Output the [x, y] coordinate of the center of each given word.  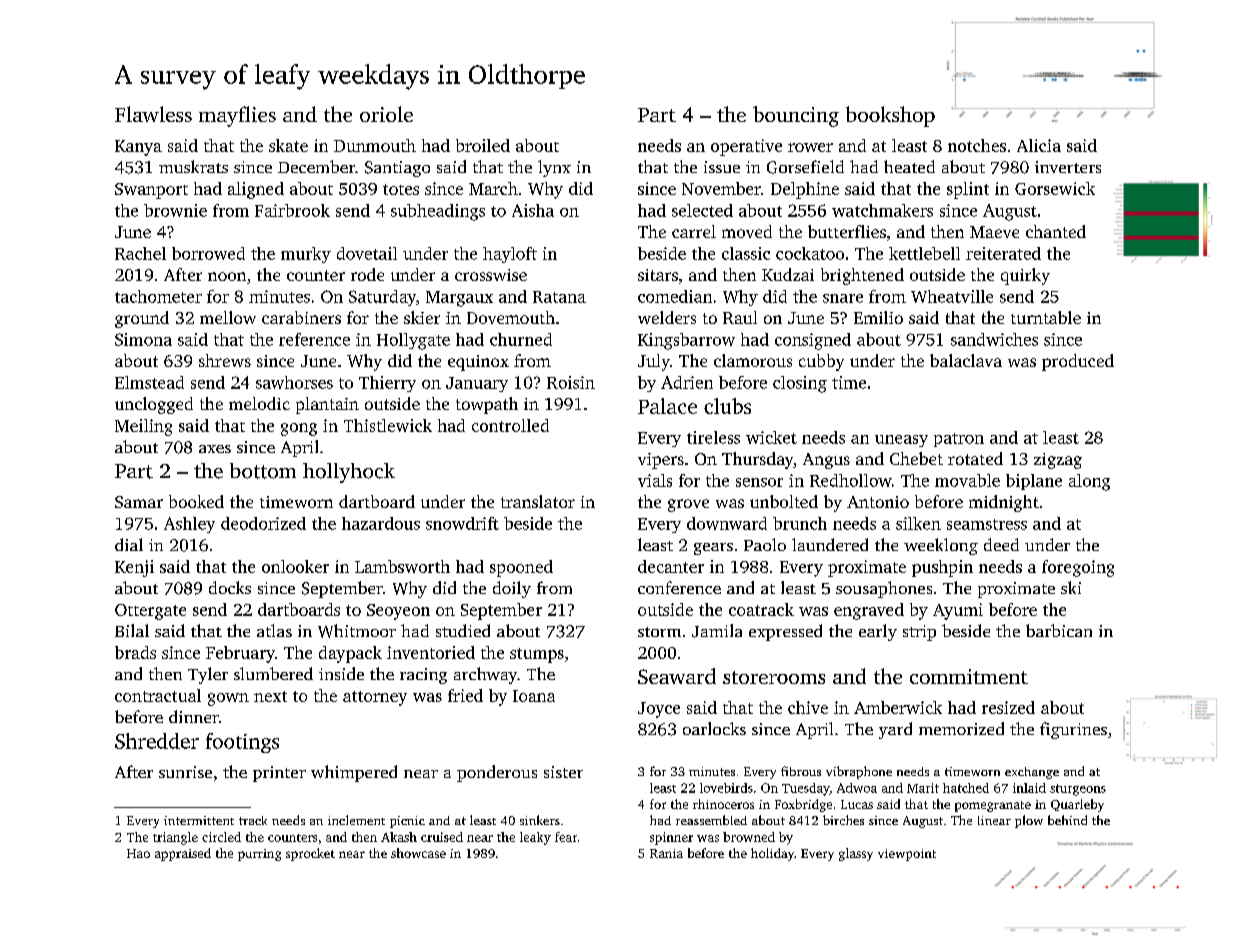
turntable [1046, 317]
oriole [386, 114]
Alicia [1039, 145]
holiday [772, 854]
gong [299, 429]
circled [221, 837]
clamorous [753, 360]
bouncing [796, 116]
